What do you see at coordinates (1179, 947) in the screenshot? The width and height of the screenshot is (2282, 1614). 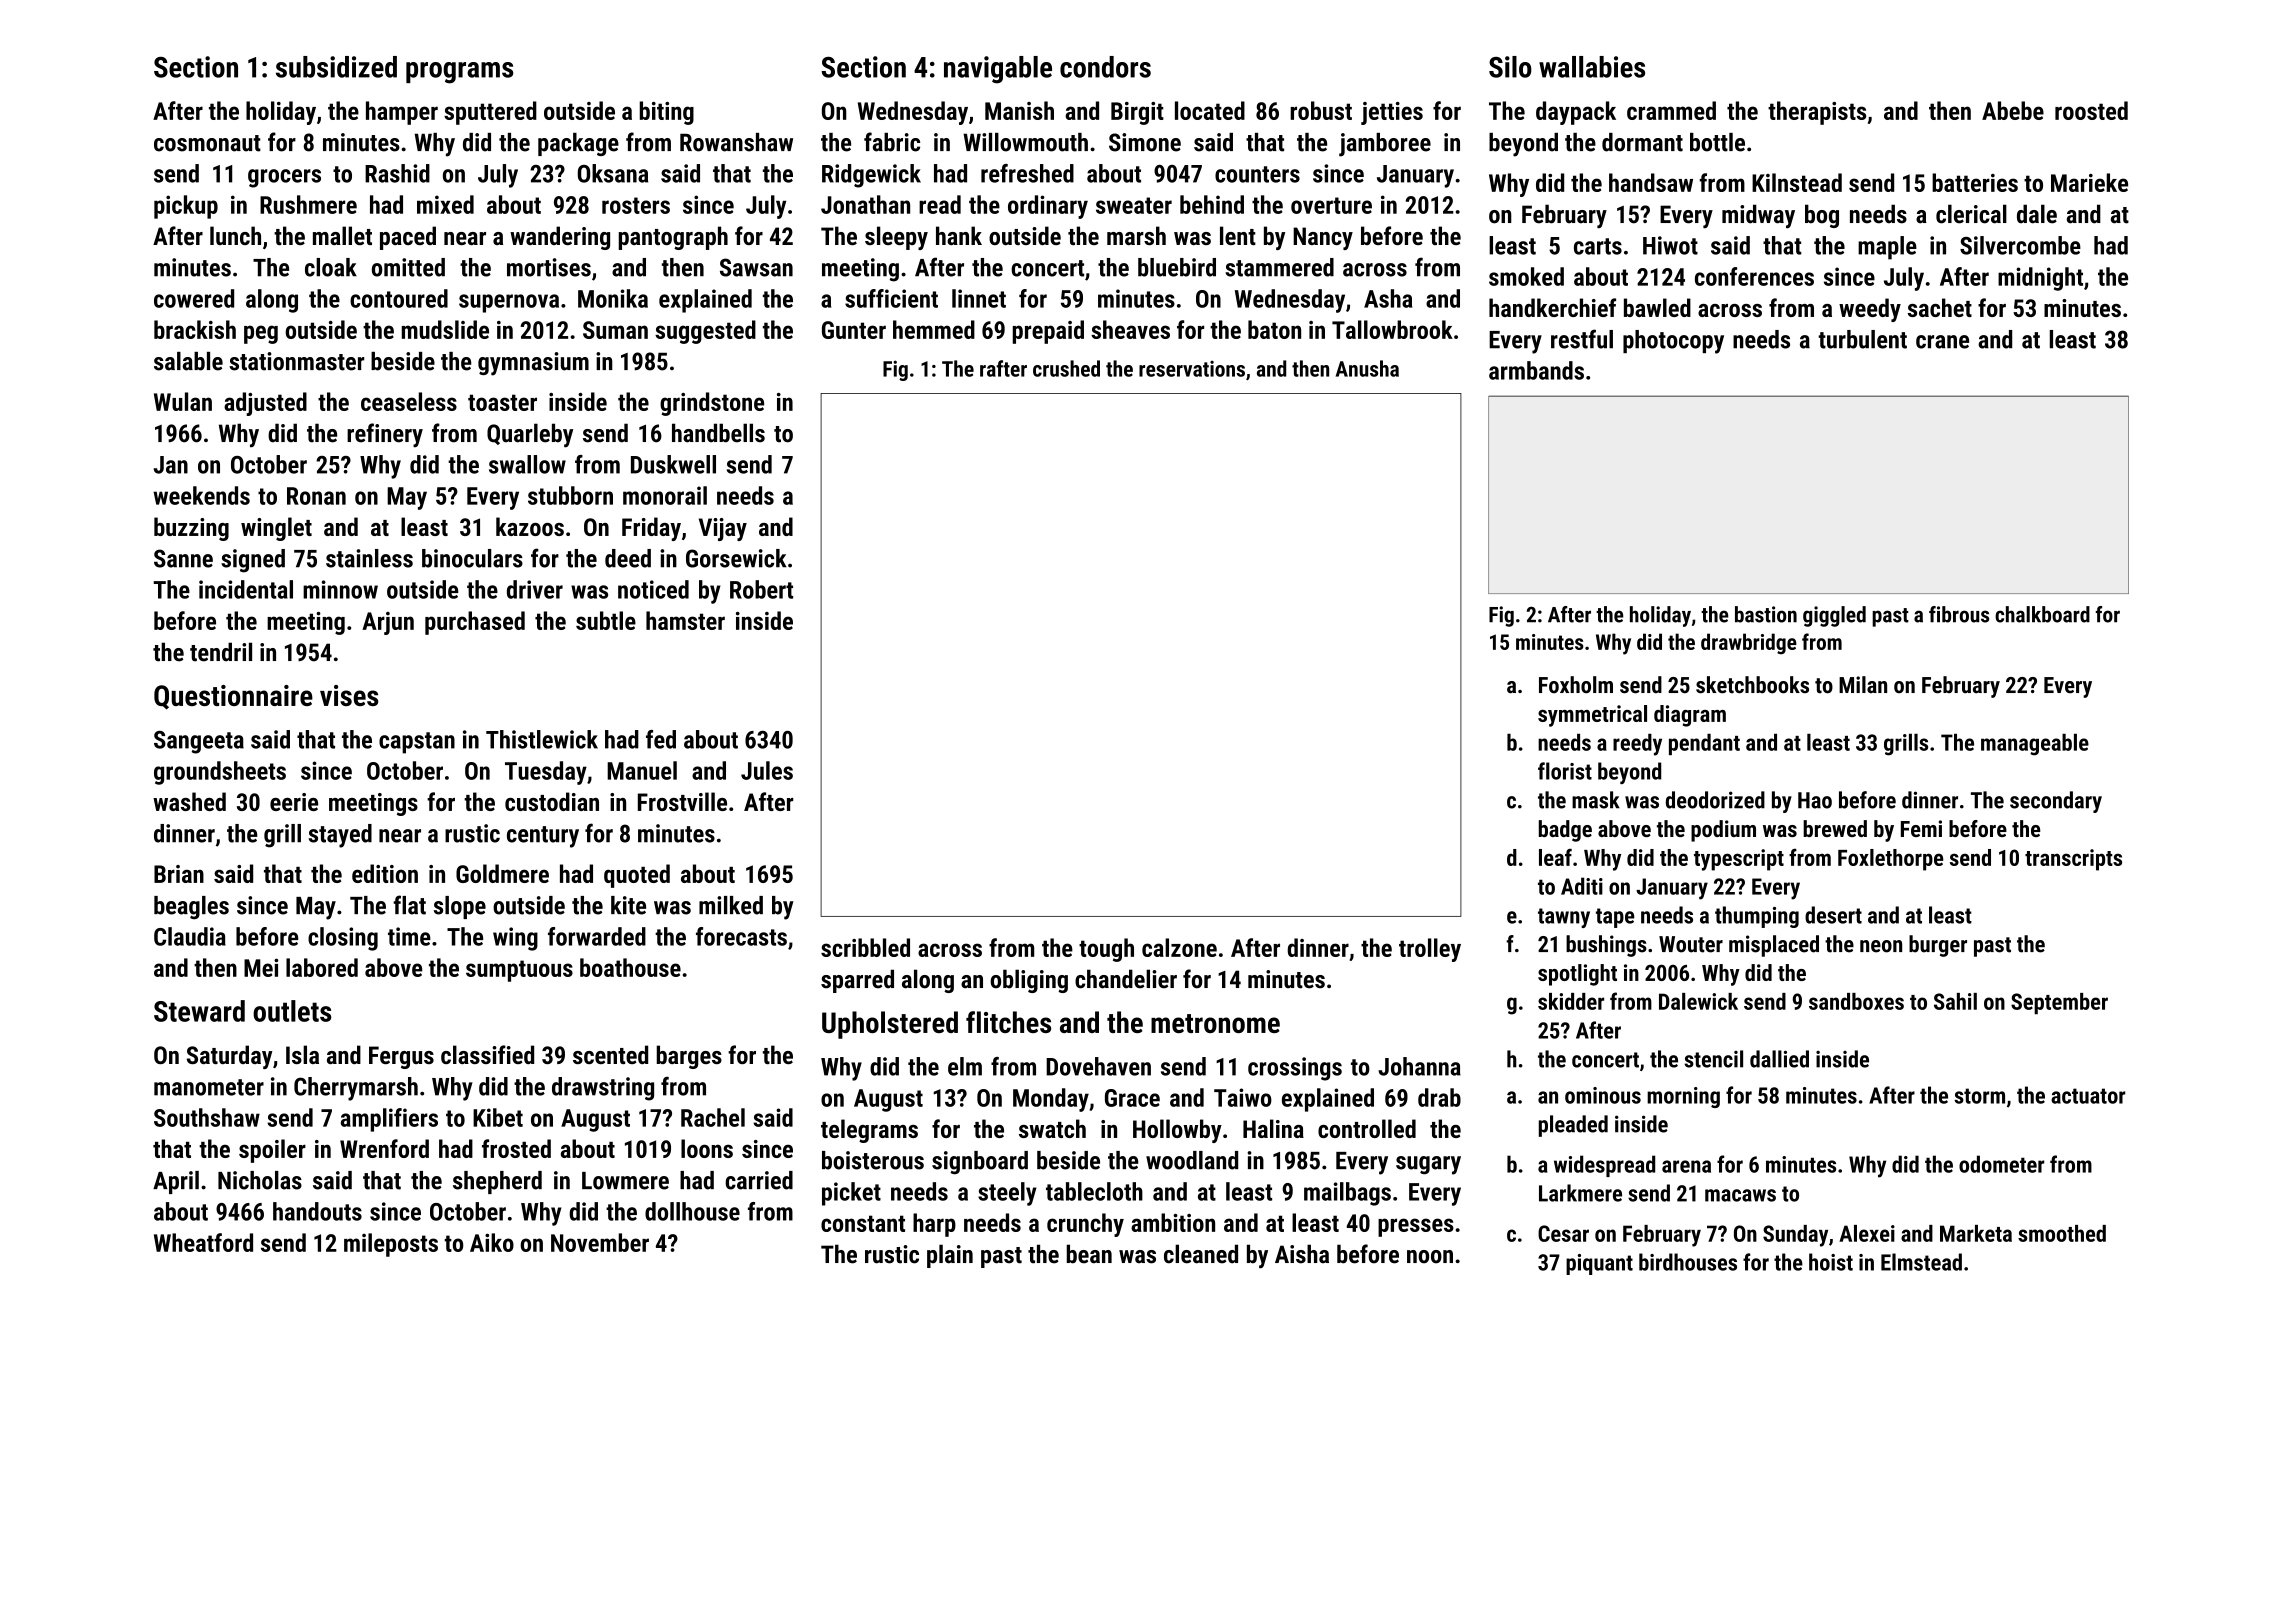 I see `calzone` at bounding box center [1179, 947].
